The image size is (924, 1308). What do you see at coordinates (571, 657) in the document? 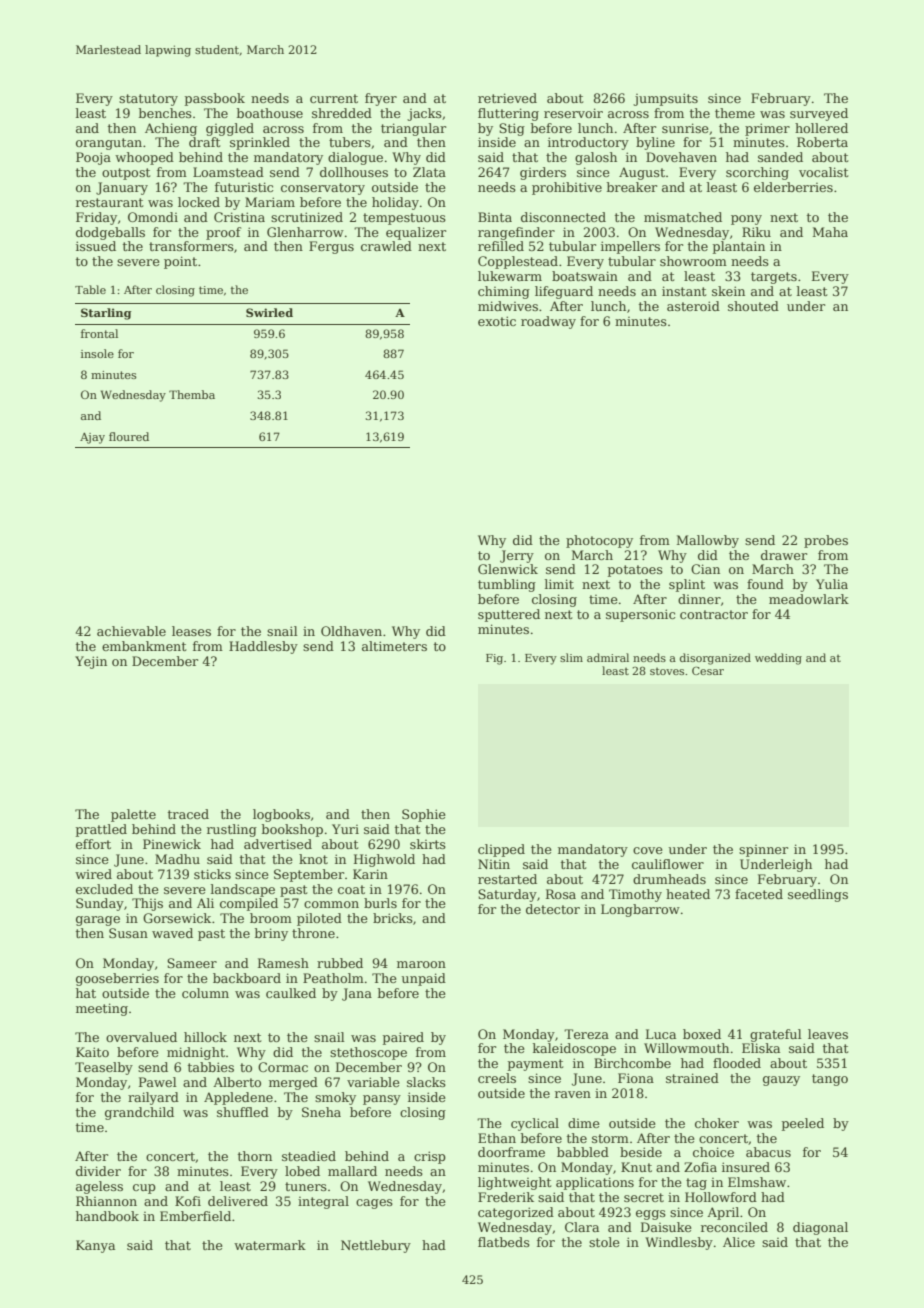
I see `slim` at bounding box center [571, 657].
